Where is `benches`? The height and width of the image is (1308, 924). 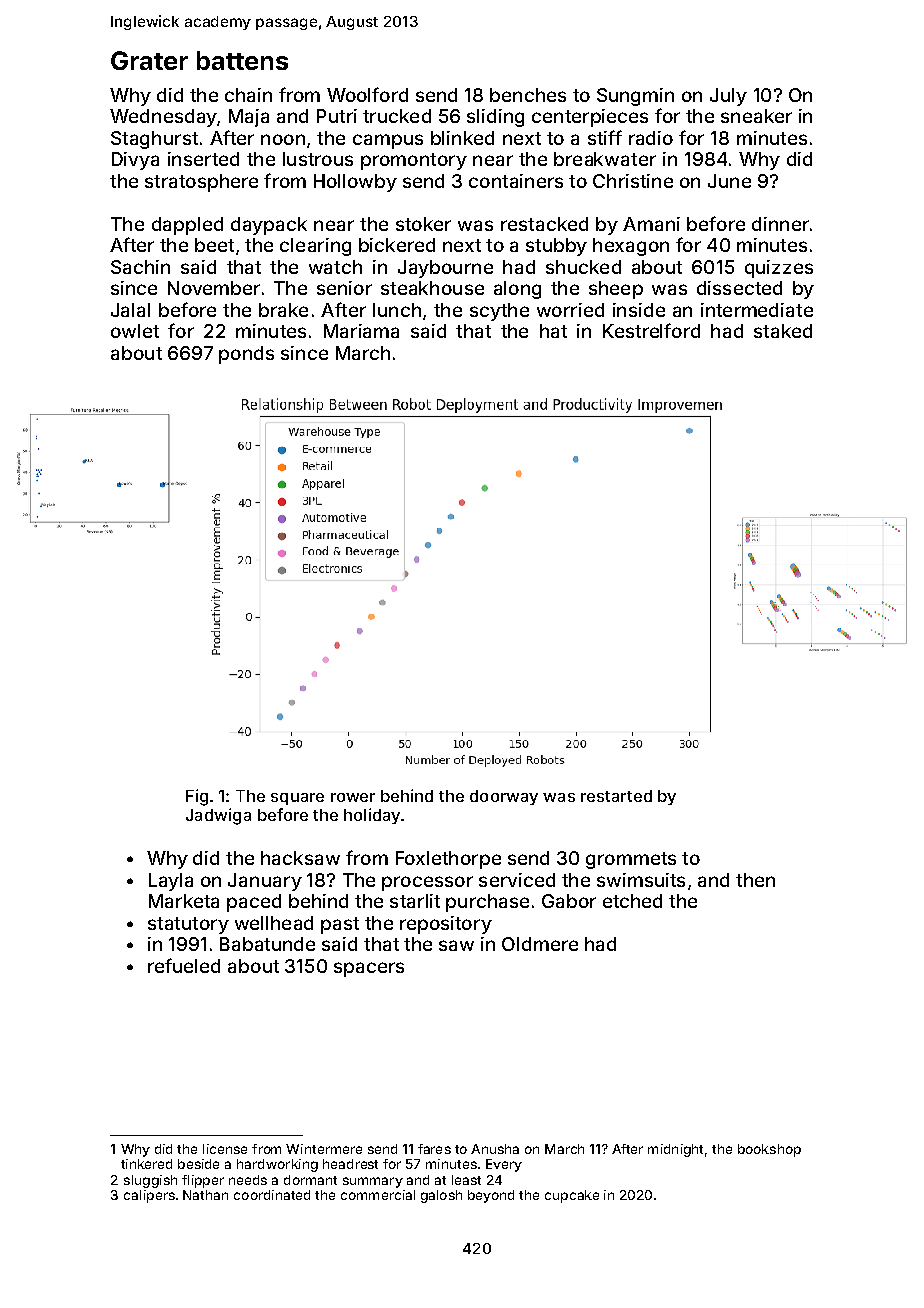
benches is located at coordinates (528, 95).
